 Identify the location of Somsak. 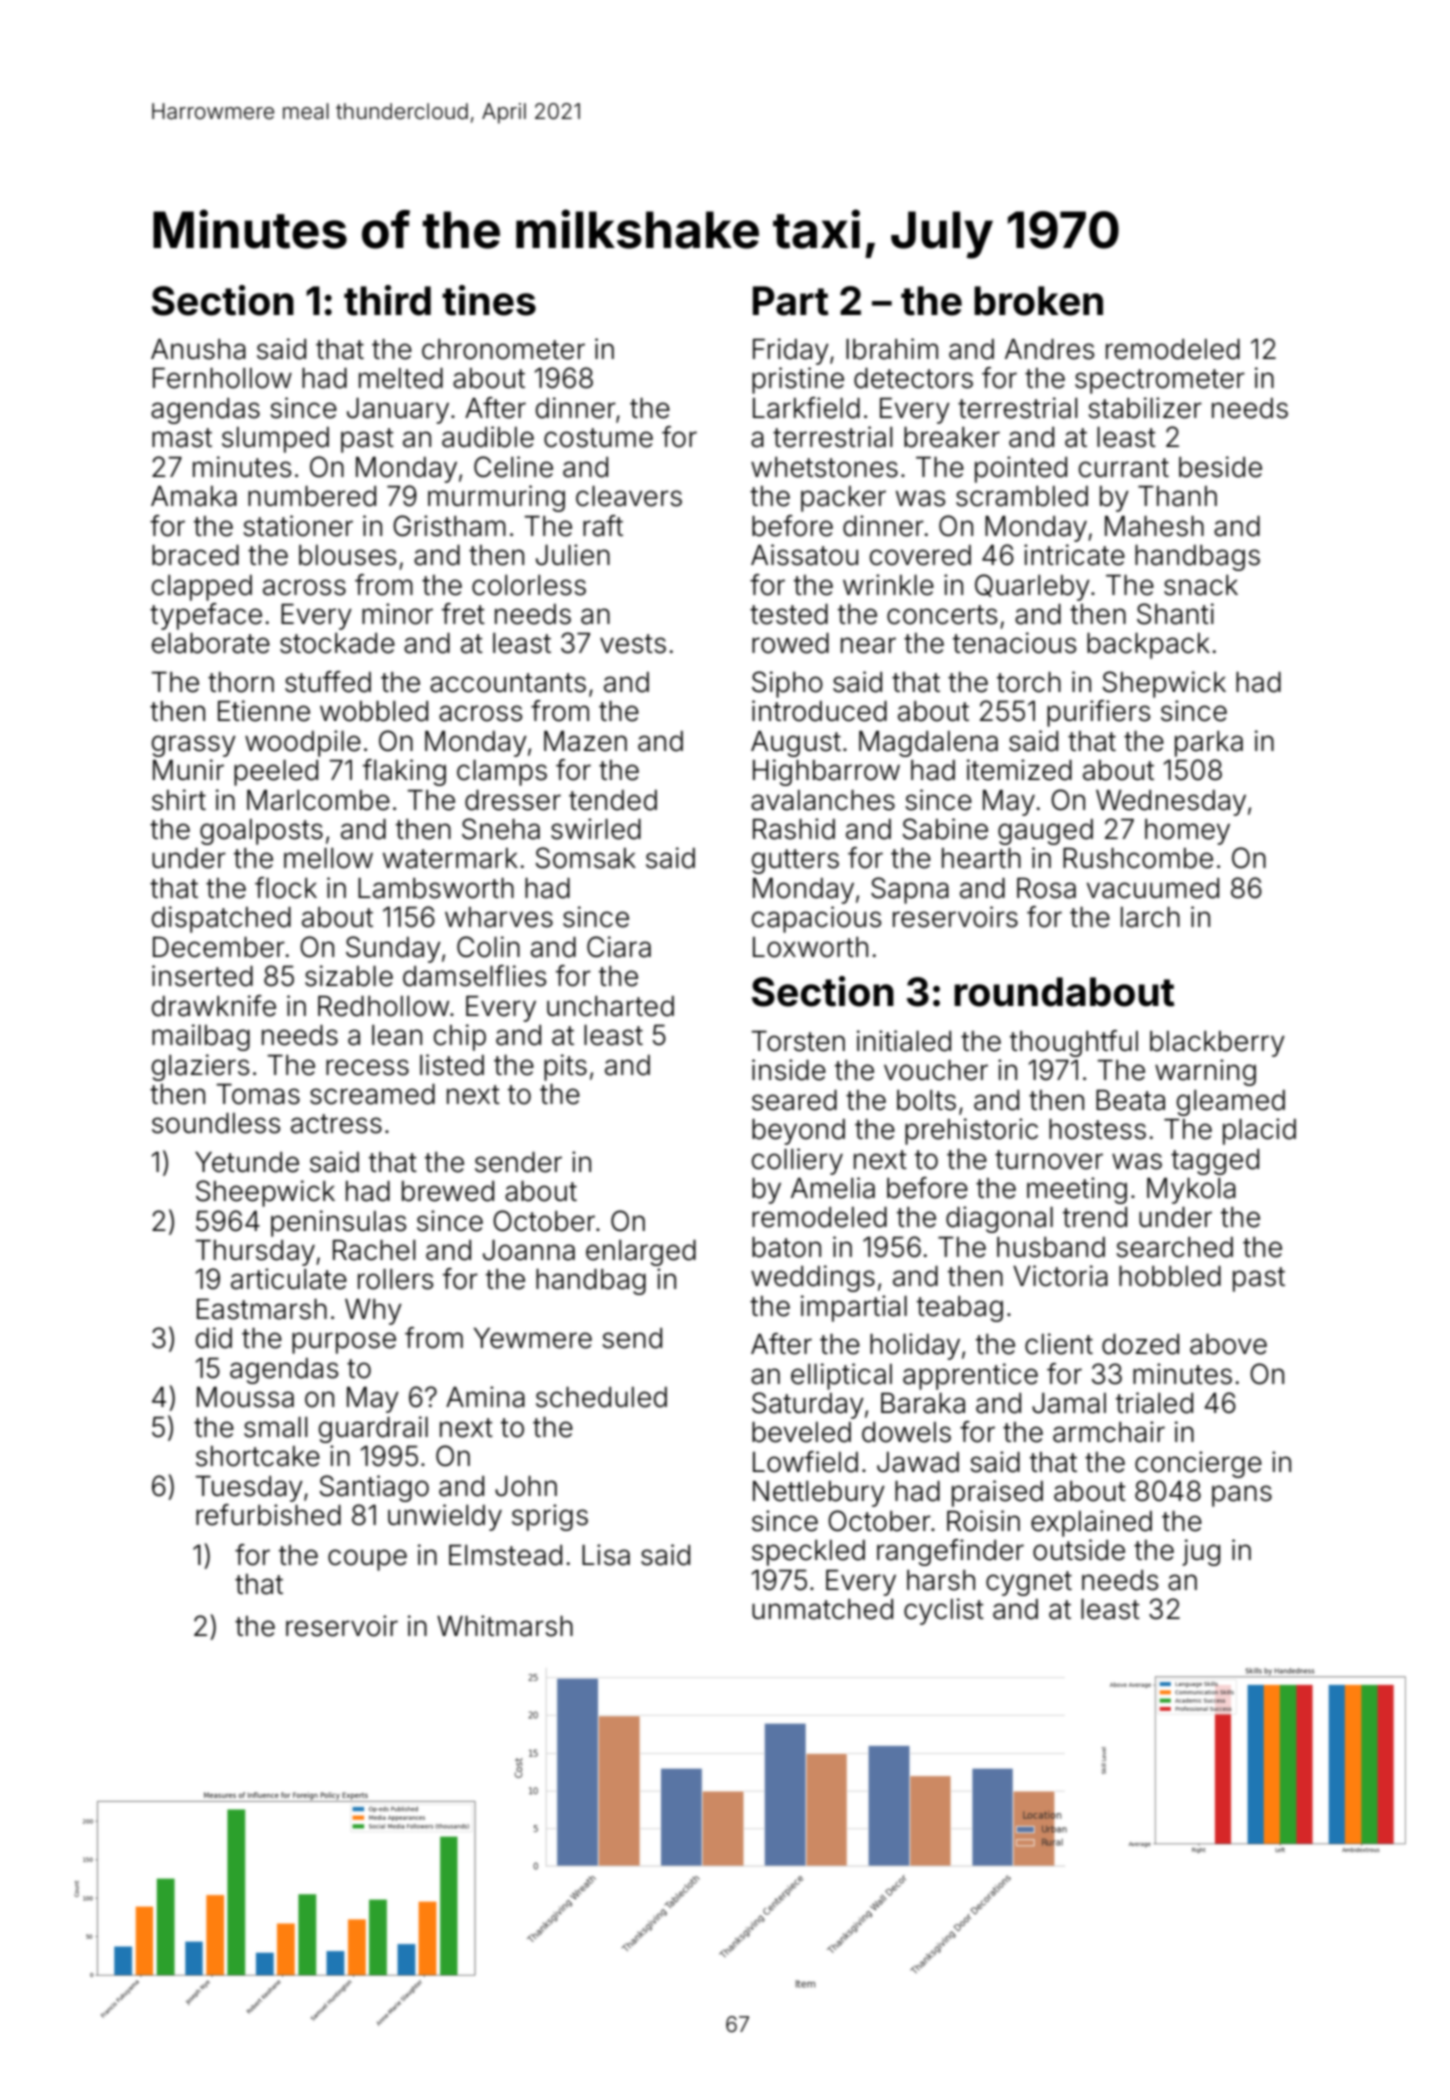
(586, 858).
